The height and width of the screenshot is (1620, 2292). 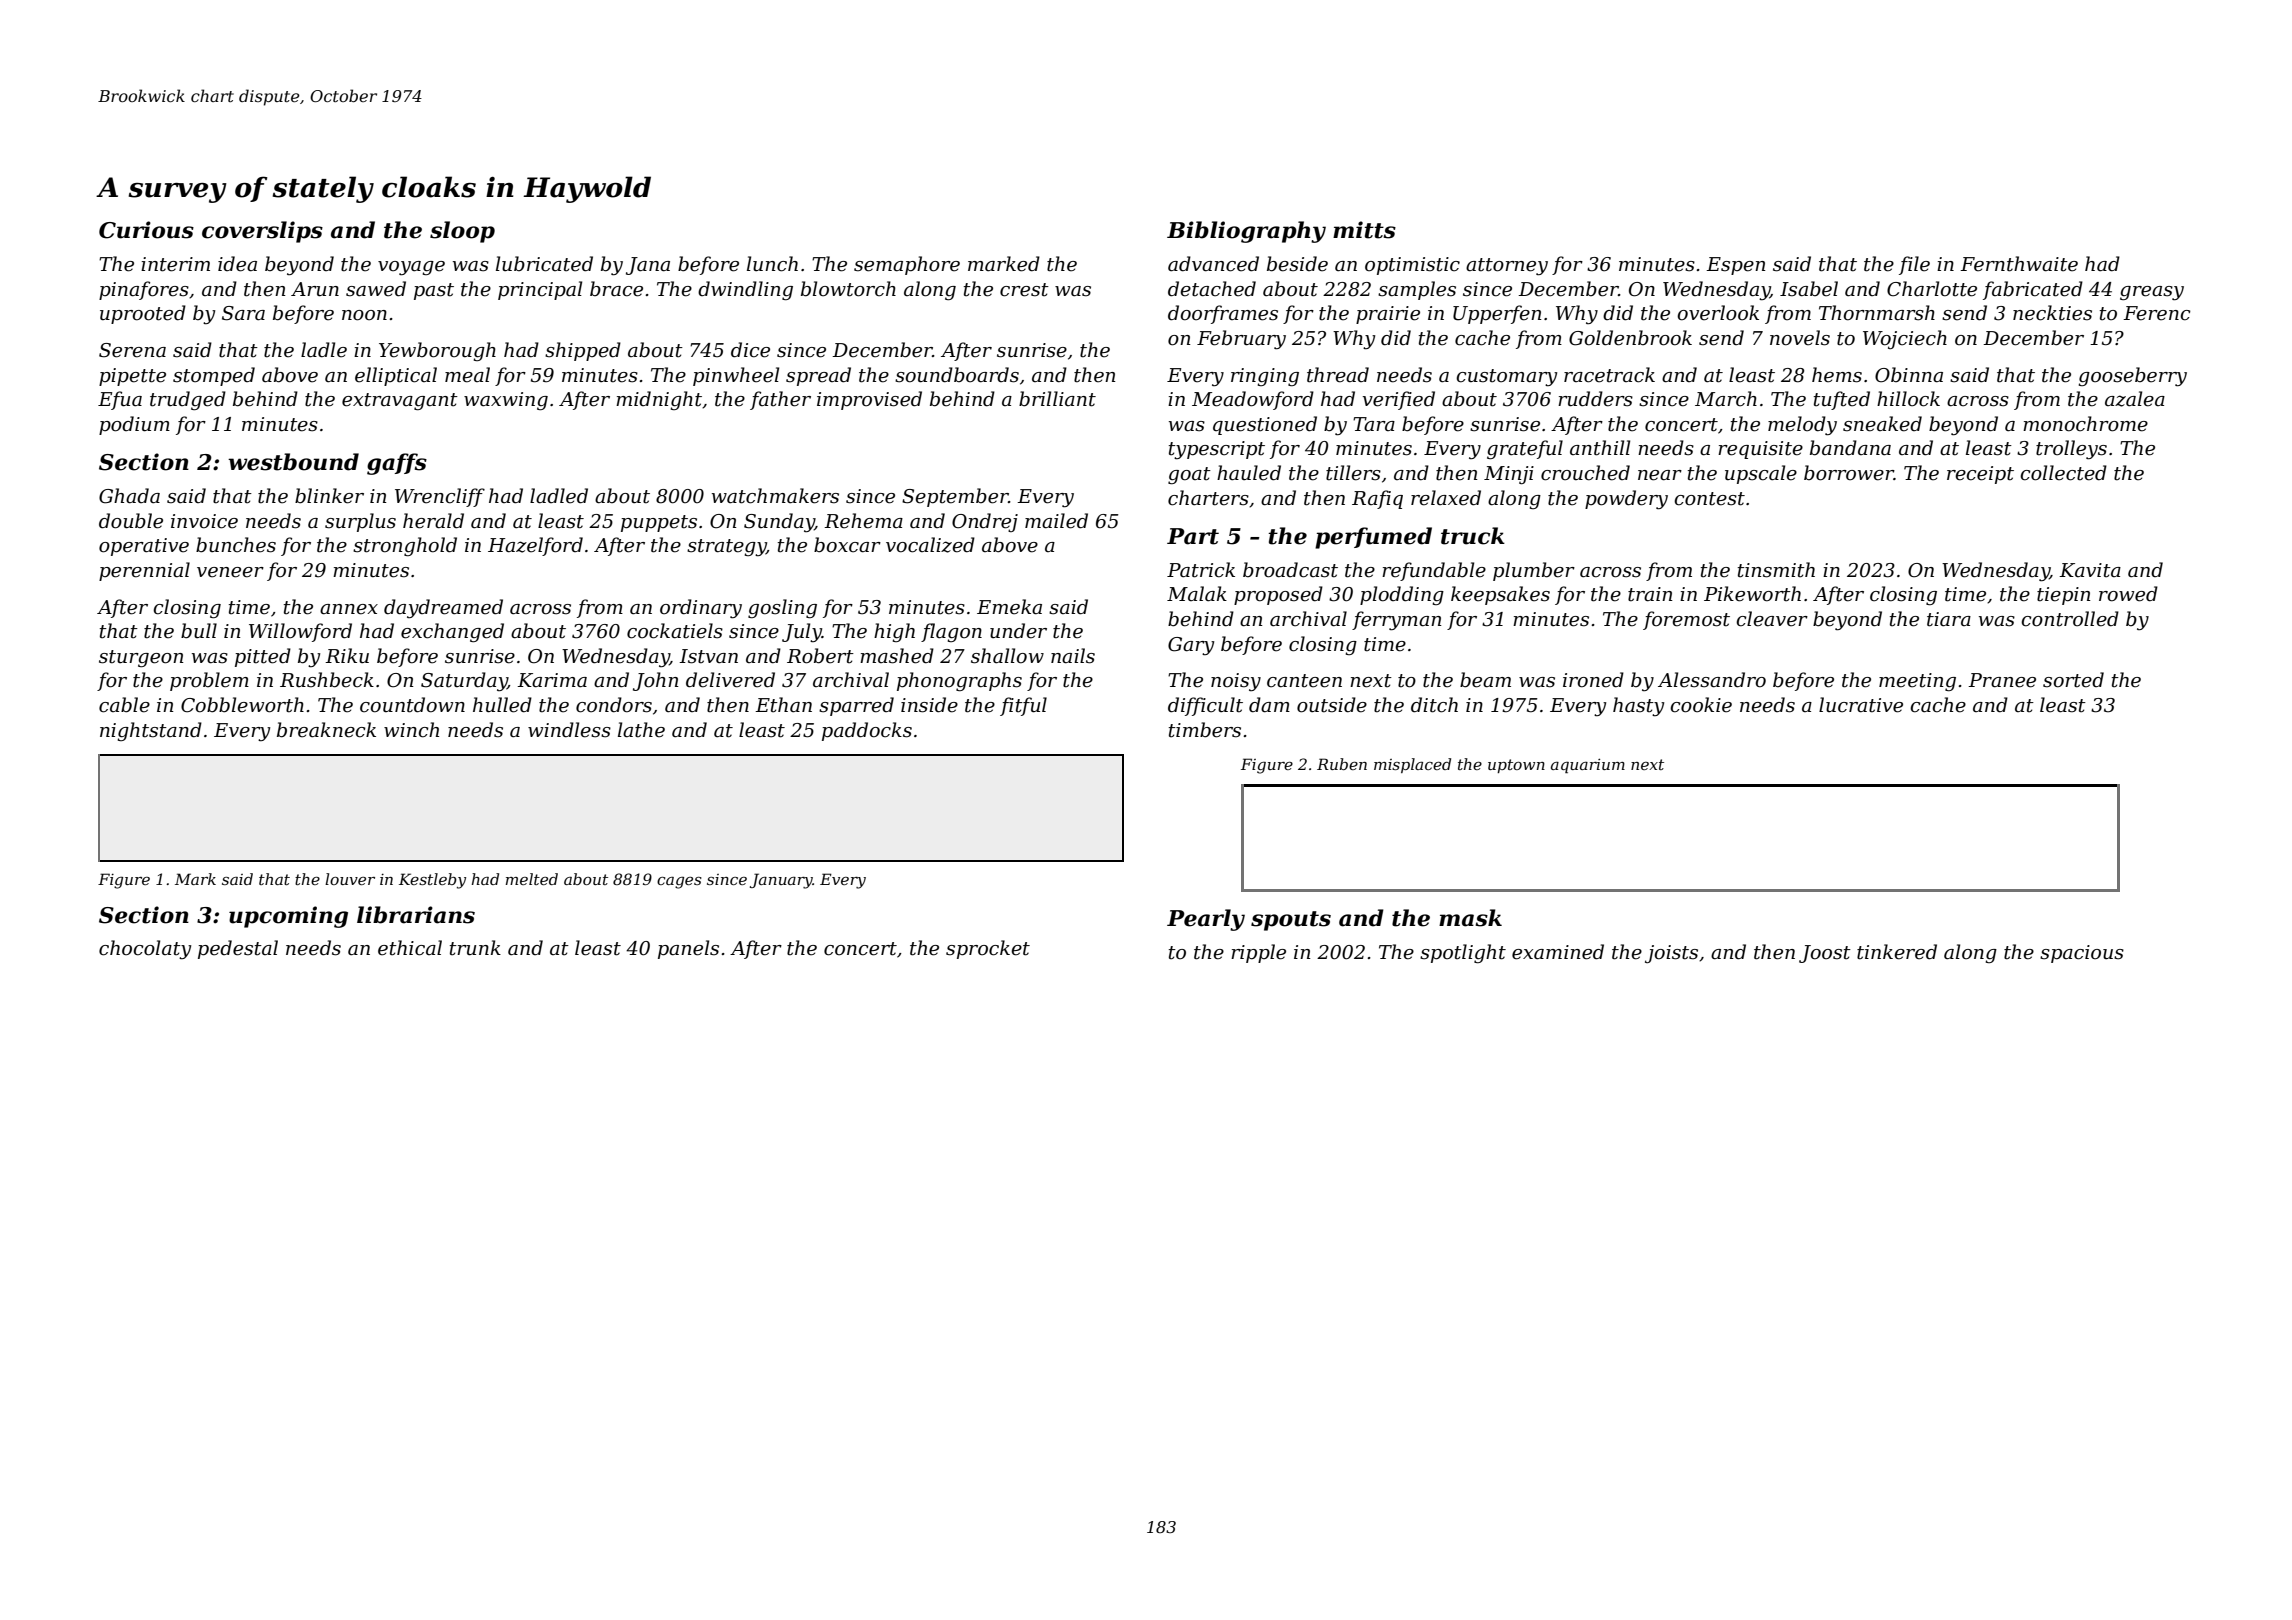 I want to click on blowtorch, so click(x=848, y=289).
